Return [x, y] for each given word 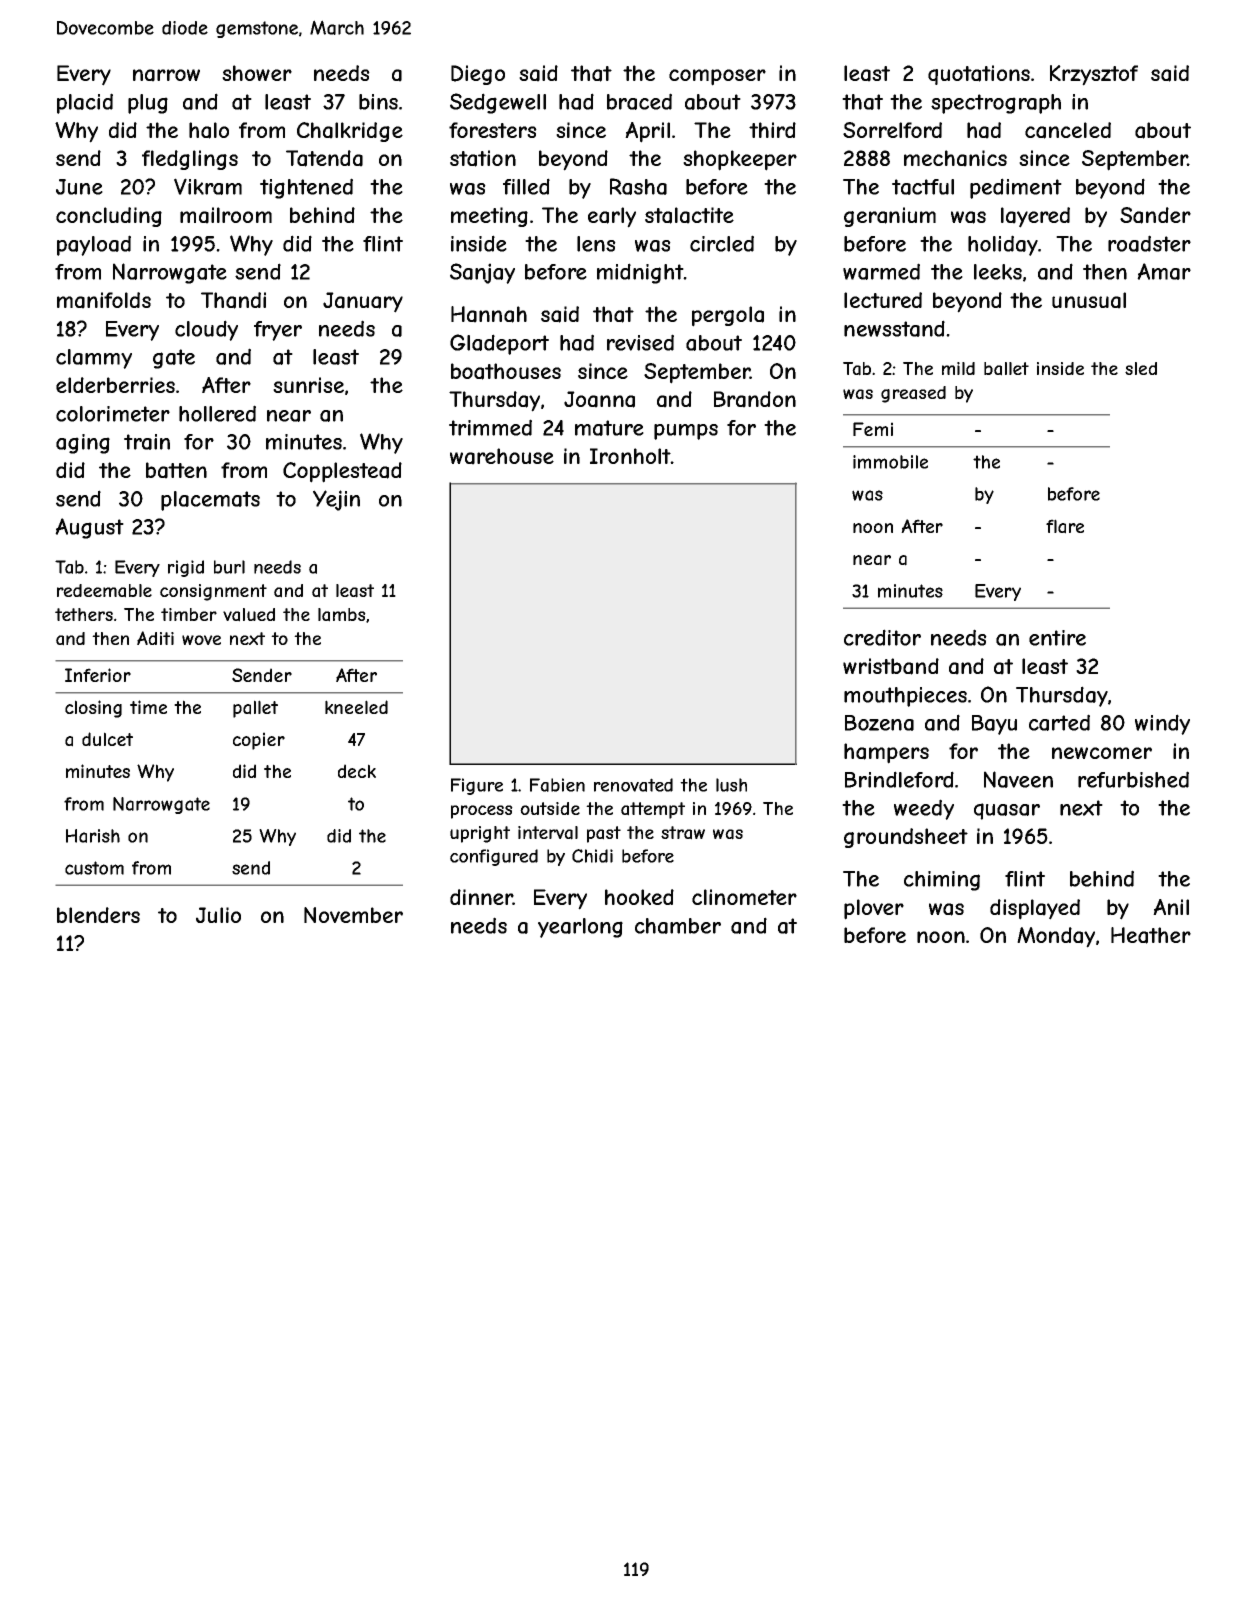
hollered [217, 413]
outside [550, 808]
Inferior [98, 675]
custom [94, 868]
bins [378, 102]
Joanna [599, 399]
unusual [1089, 300]
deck [357, 771]
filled [526, 186]
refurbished [1133, 779]
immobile [890, 462]
